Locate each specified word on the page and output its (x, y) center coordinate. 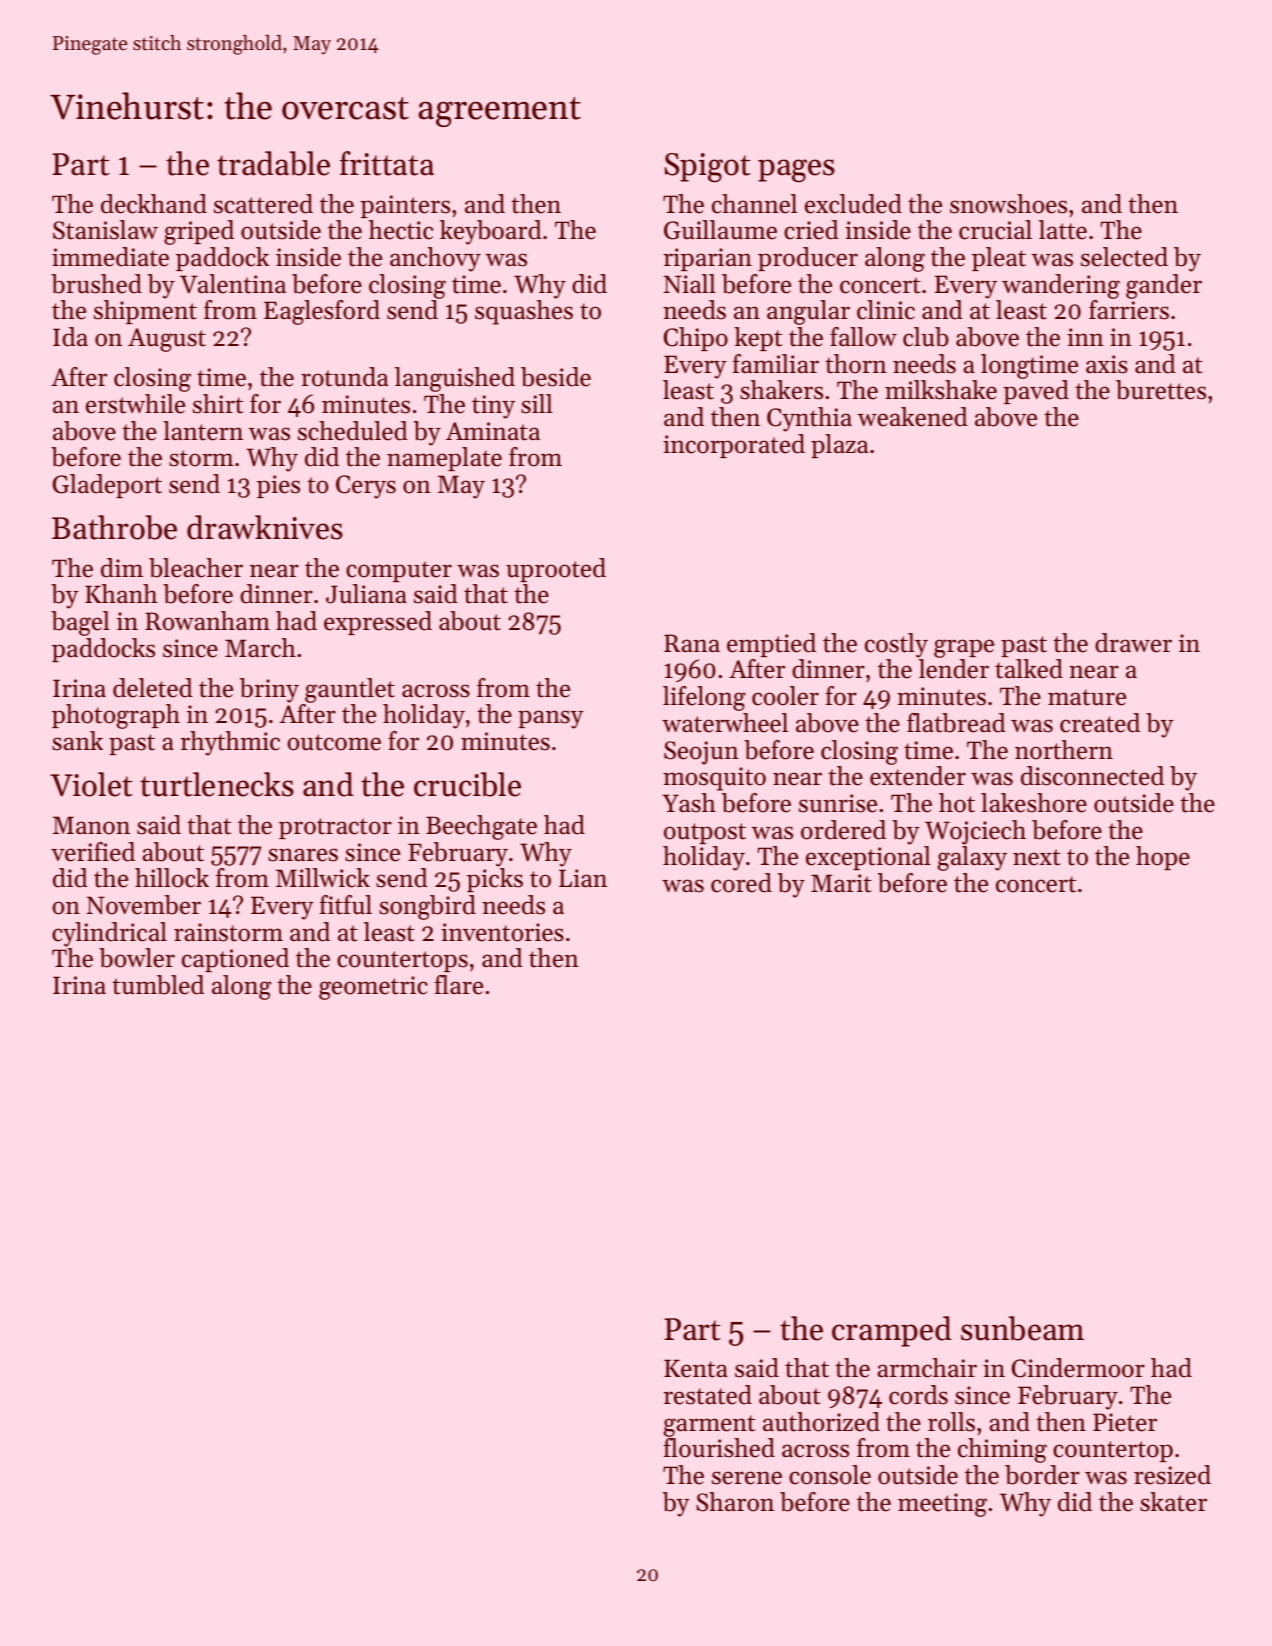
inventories (502, 932)
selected (1124, 257)
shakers (781, 390)
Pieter (1125, 1422)
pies (278, 486)
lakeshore (1034, 803)
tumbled (158, 985)
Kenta (696, 1368)
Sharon (735, 1502)
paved (1036, 392)
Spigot (707, 168)
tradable (273, 163)
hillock (172, 878)
